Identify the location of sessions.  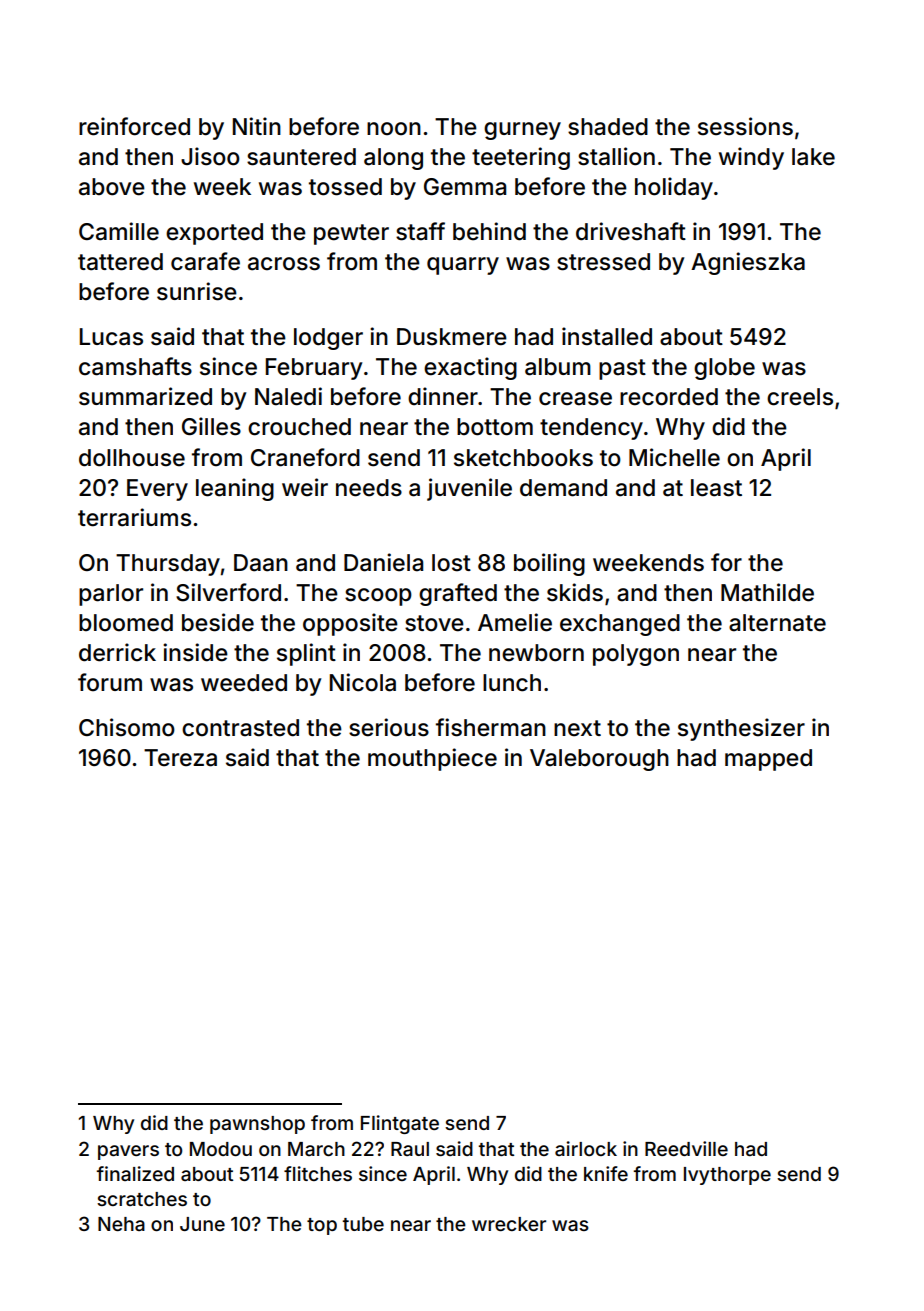
(745, 126).
